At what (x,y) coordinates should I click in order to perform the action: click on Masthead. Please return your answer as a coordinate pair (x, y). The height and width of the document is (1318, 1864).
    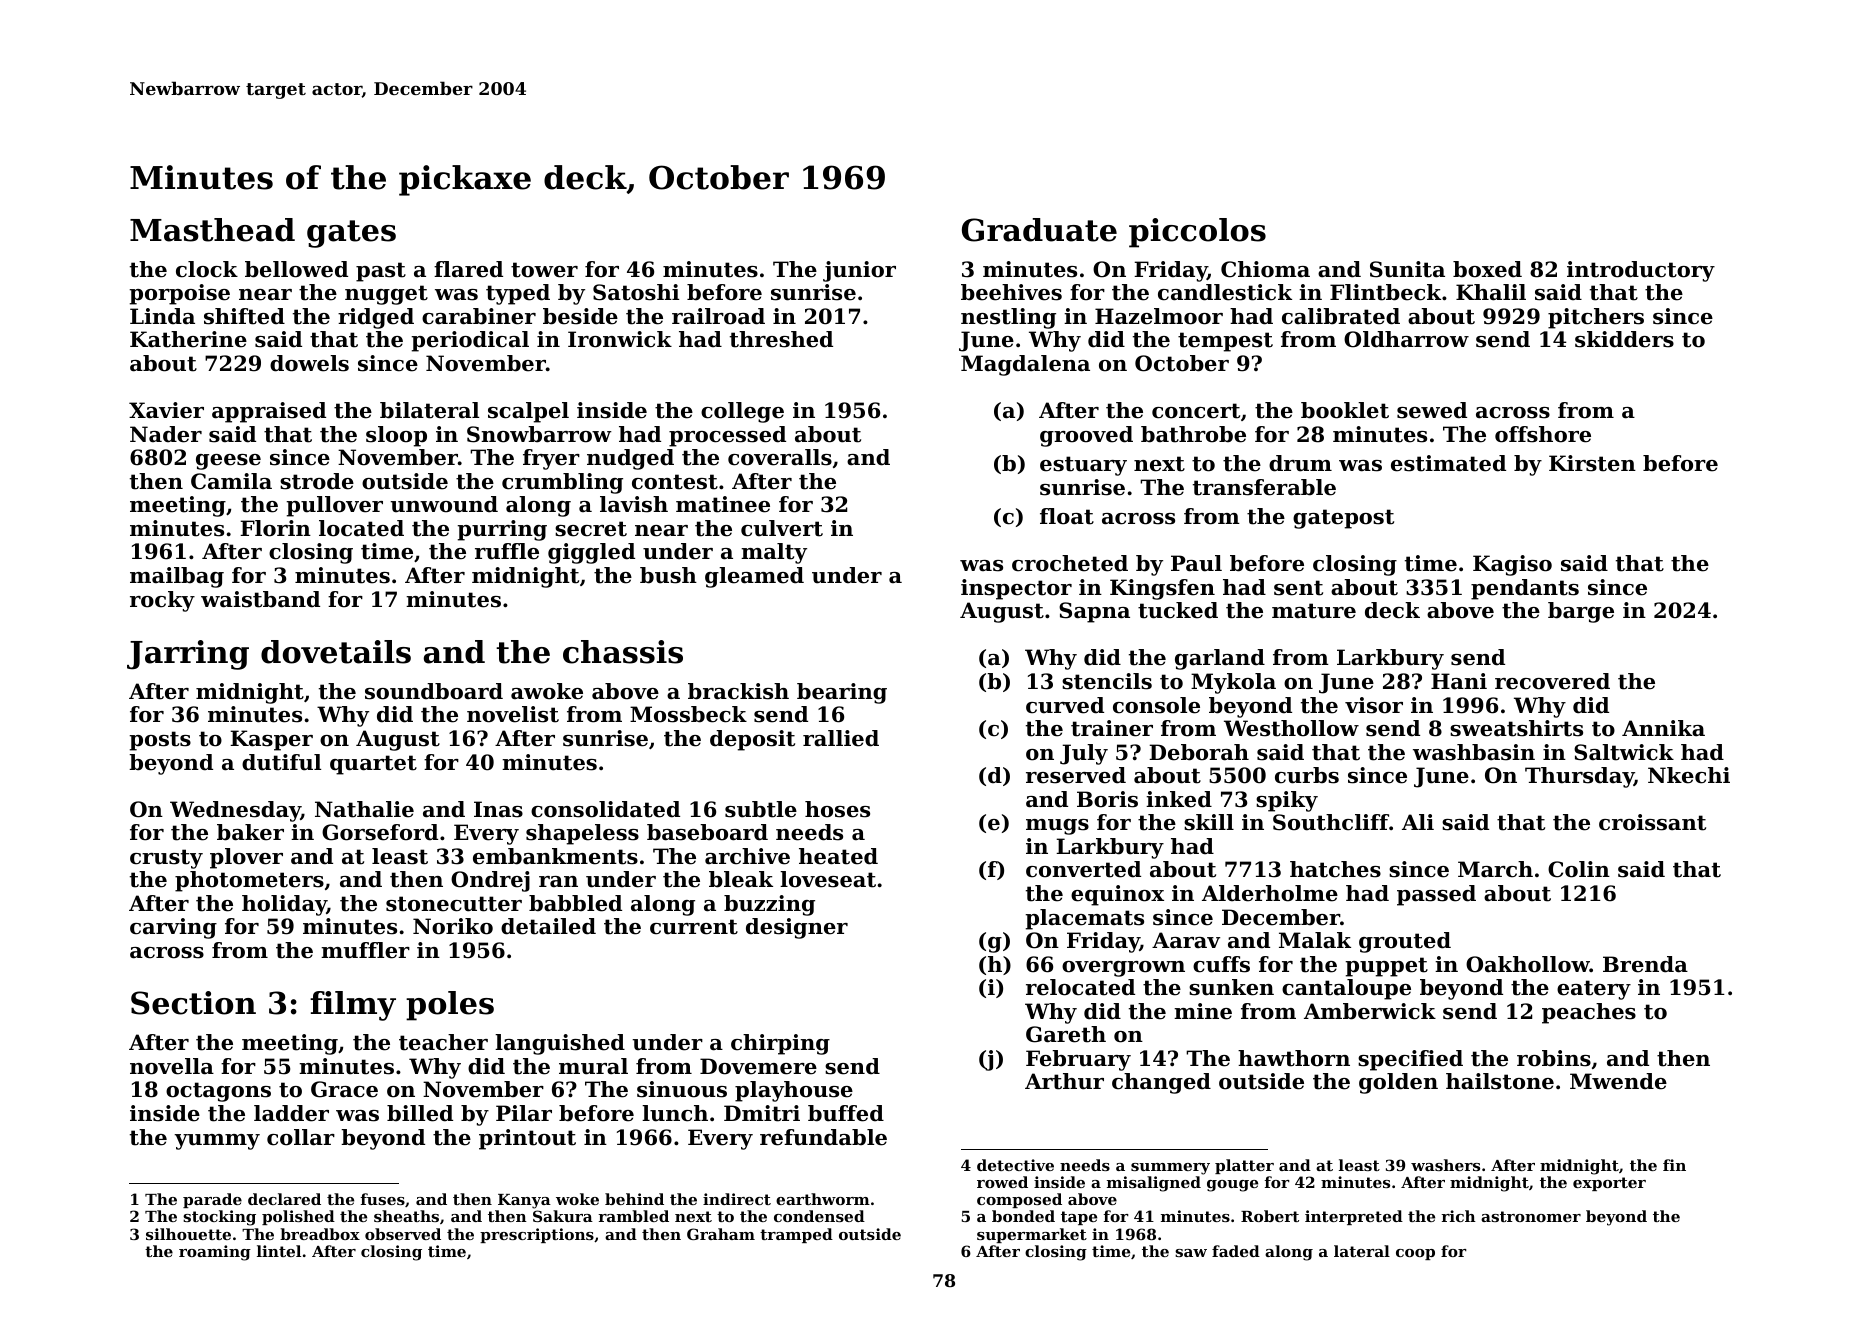
    Looking at the image, I should click on (212, 230).
